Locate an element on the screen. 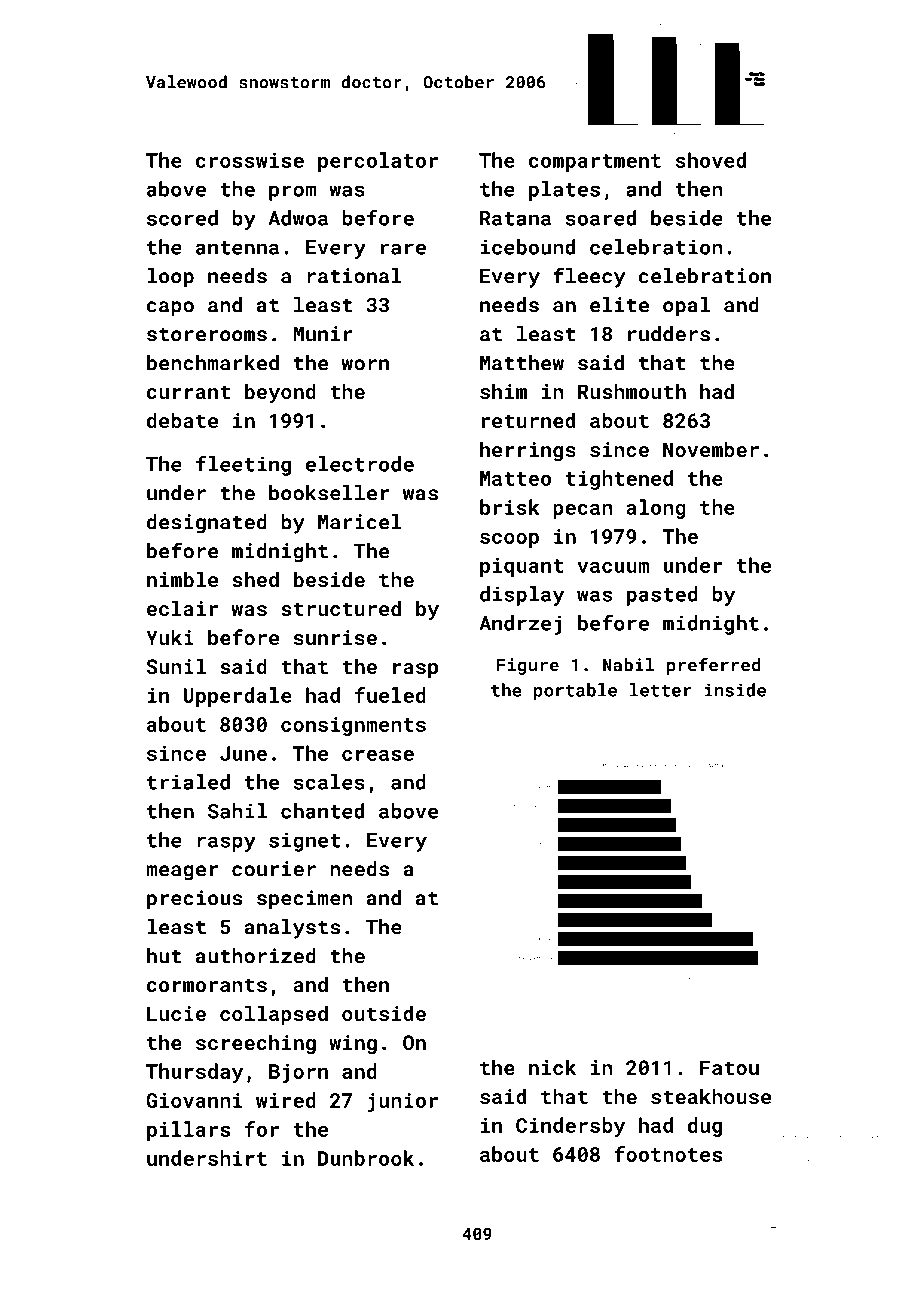  shim is located at coordinates (503, 391).
